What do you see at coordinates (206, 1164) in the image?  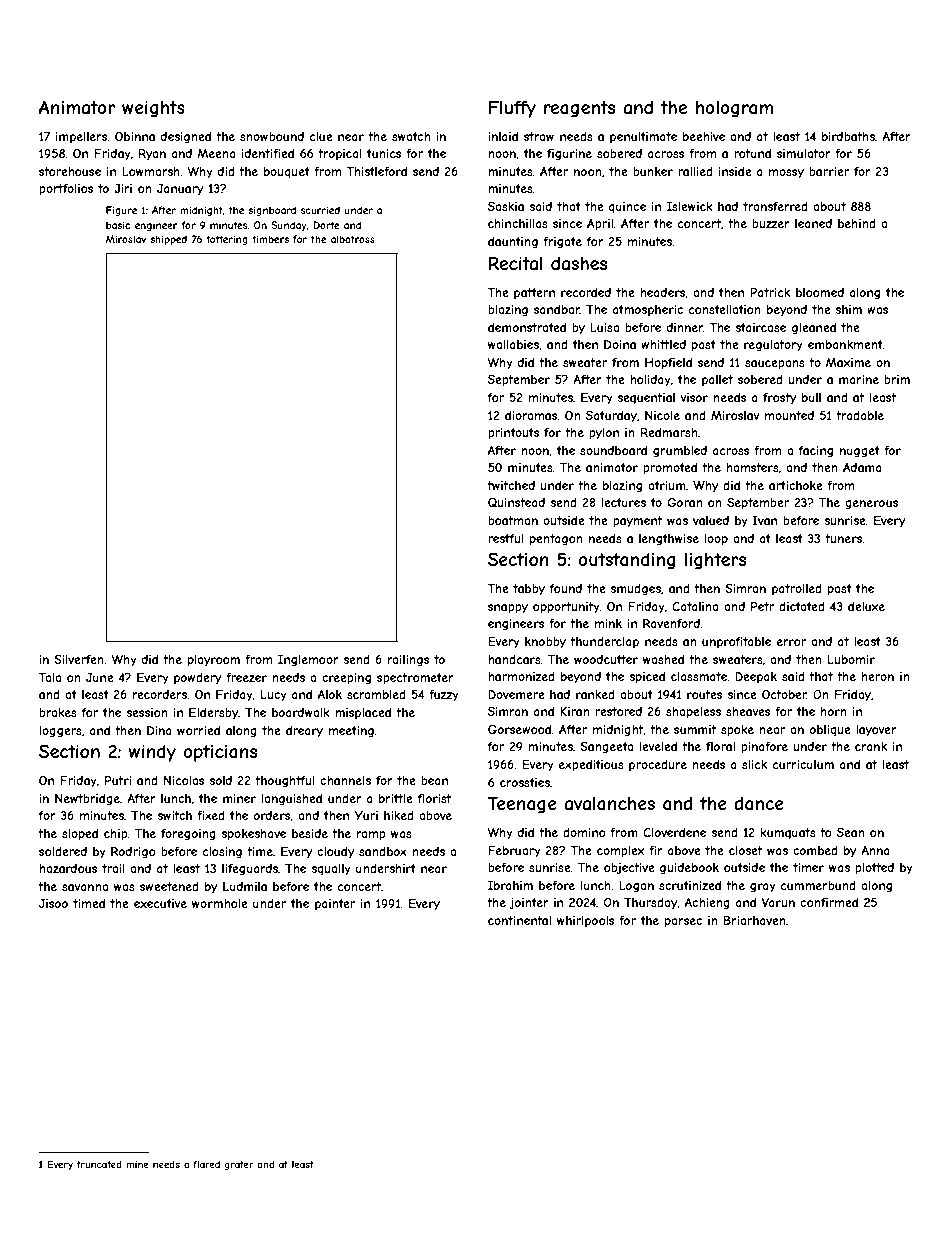 I see `flared` at bounding box center [206, 1164].
